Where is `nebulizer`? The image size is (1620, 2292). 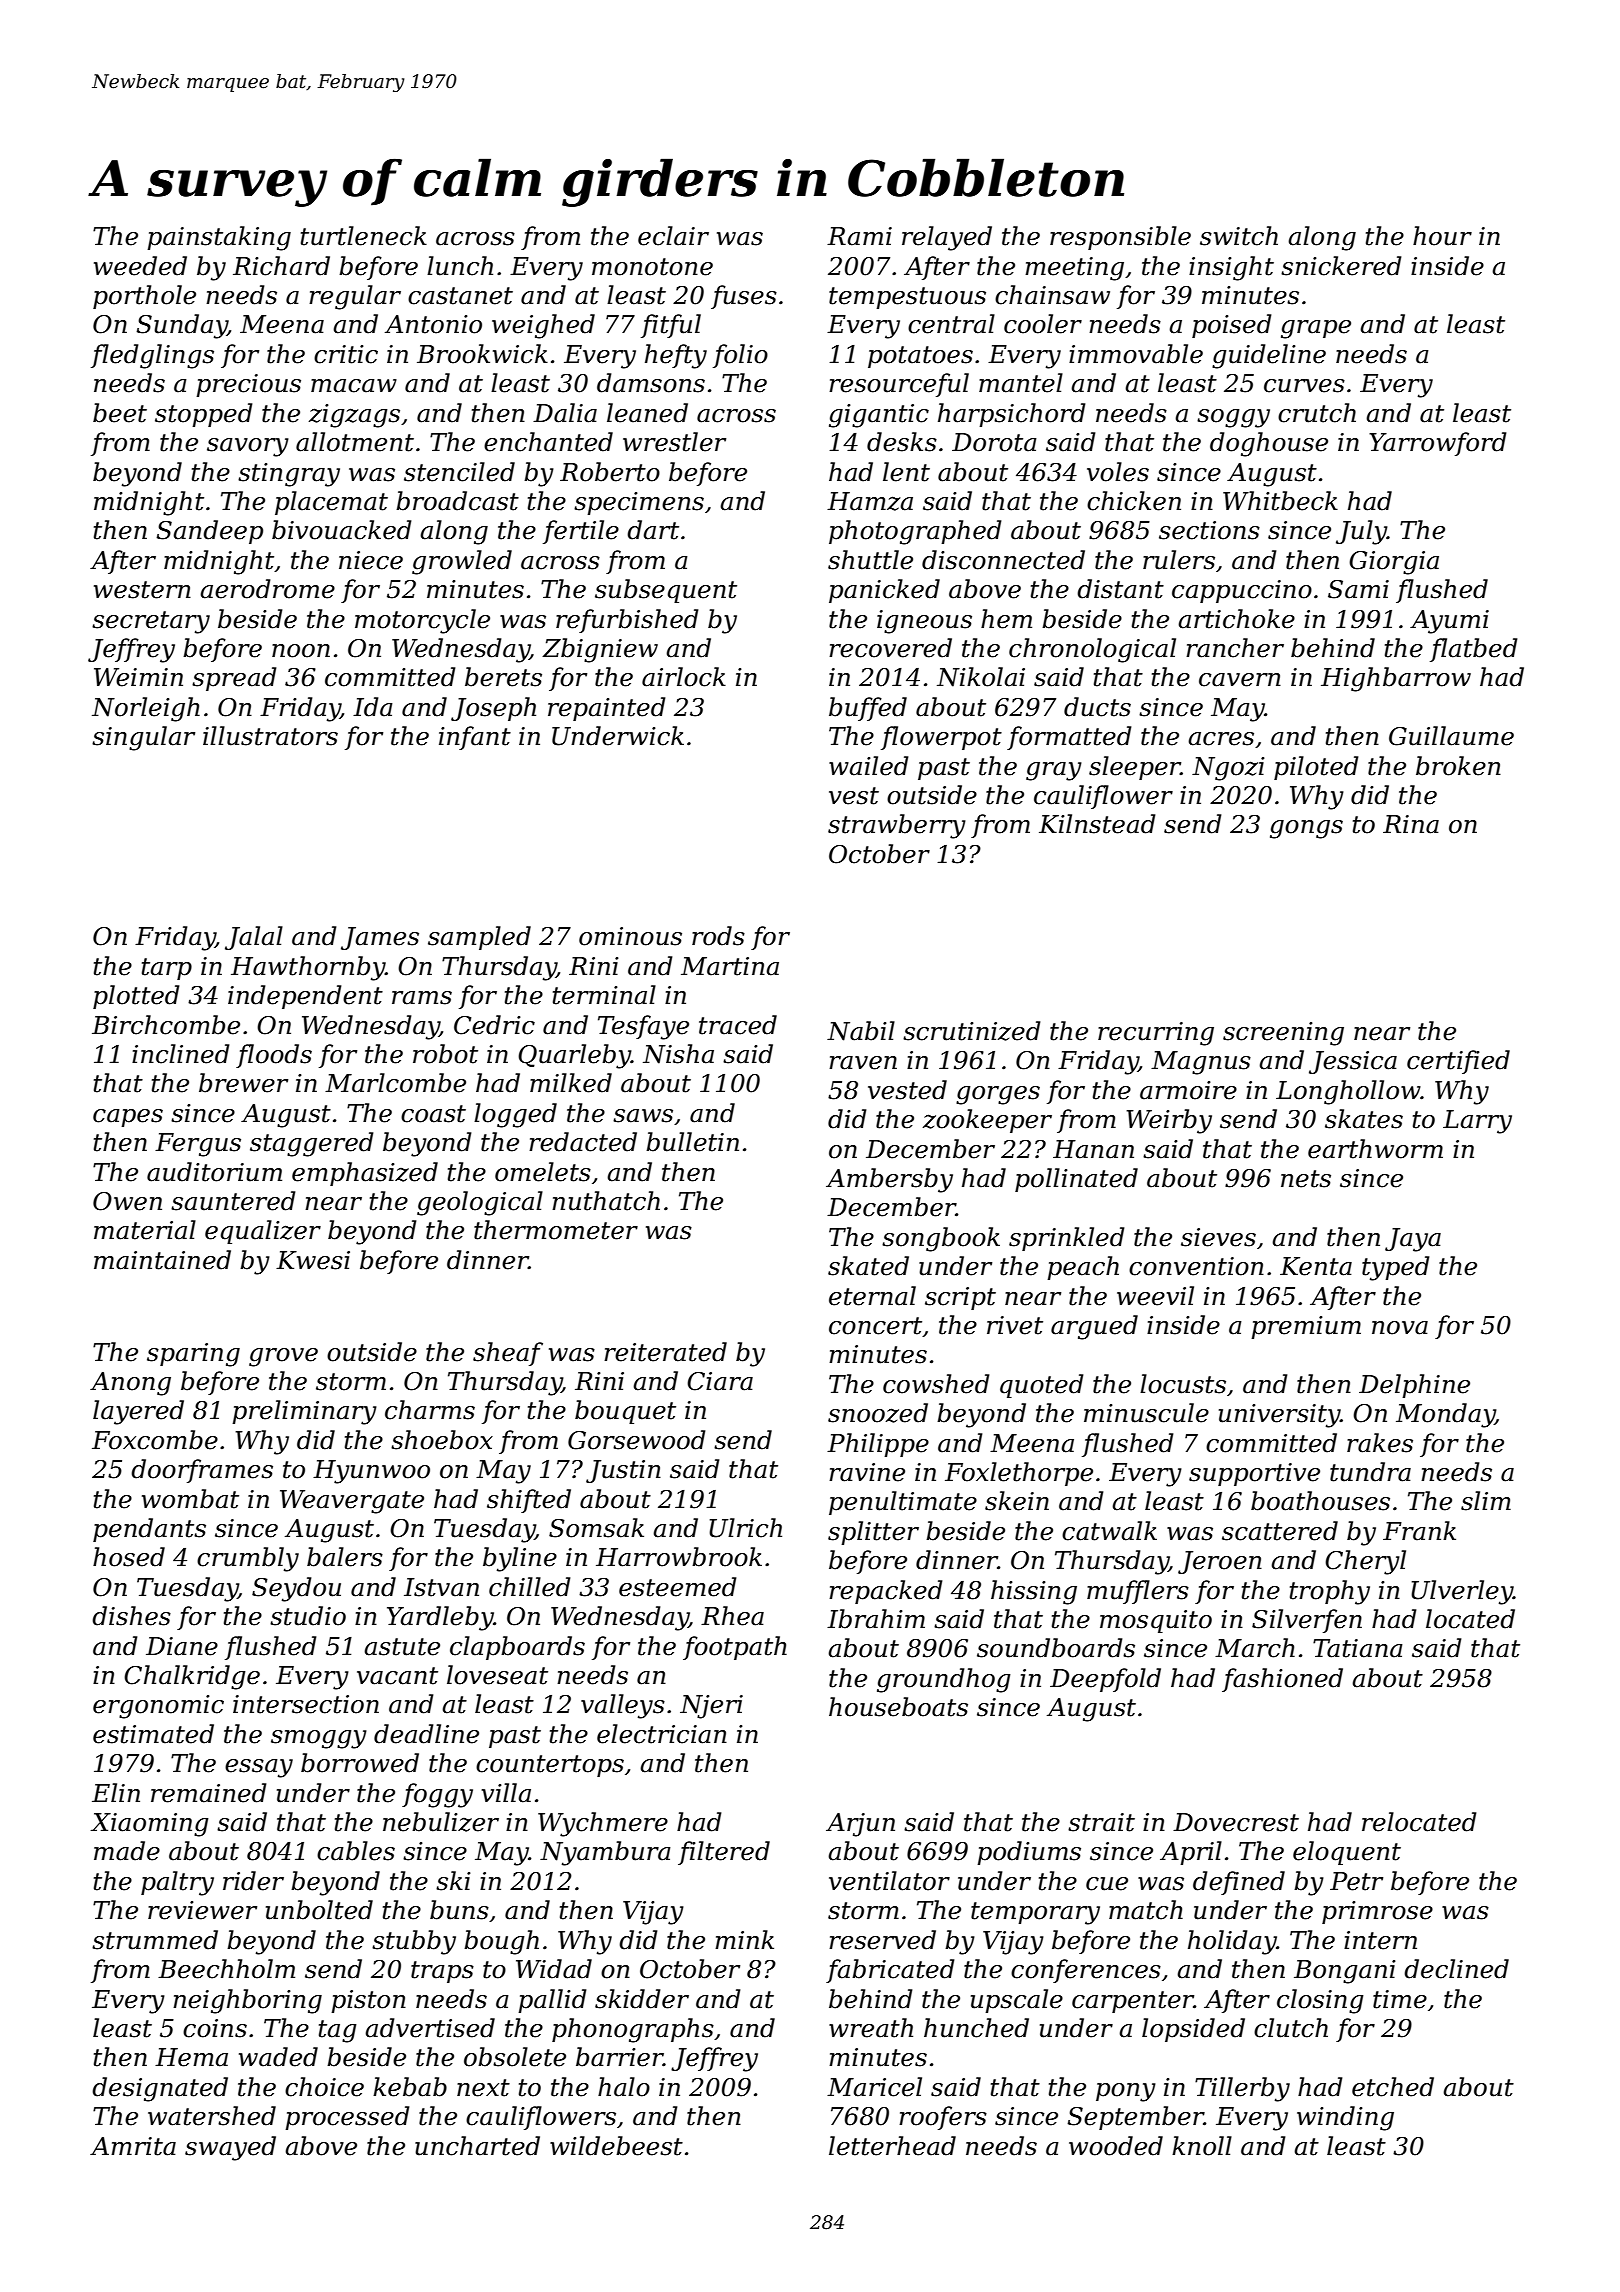 nebulizer is located at coordinates (441, 1822).
